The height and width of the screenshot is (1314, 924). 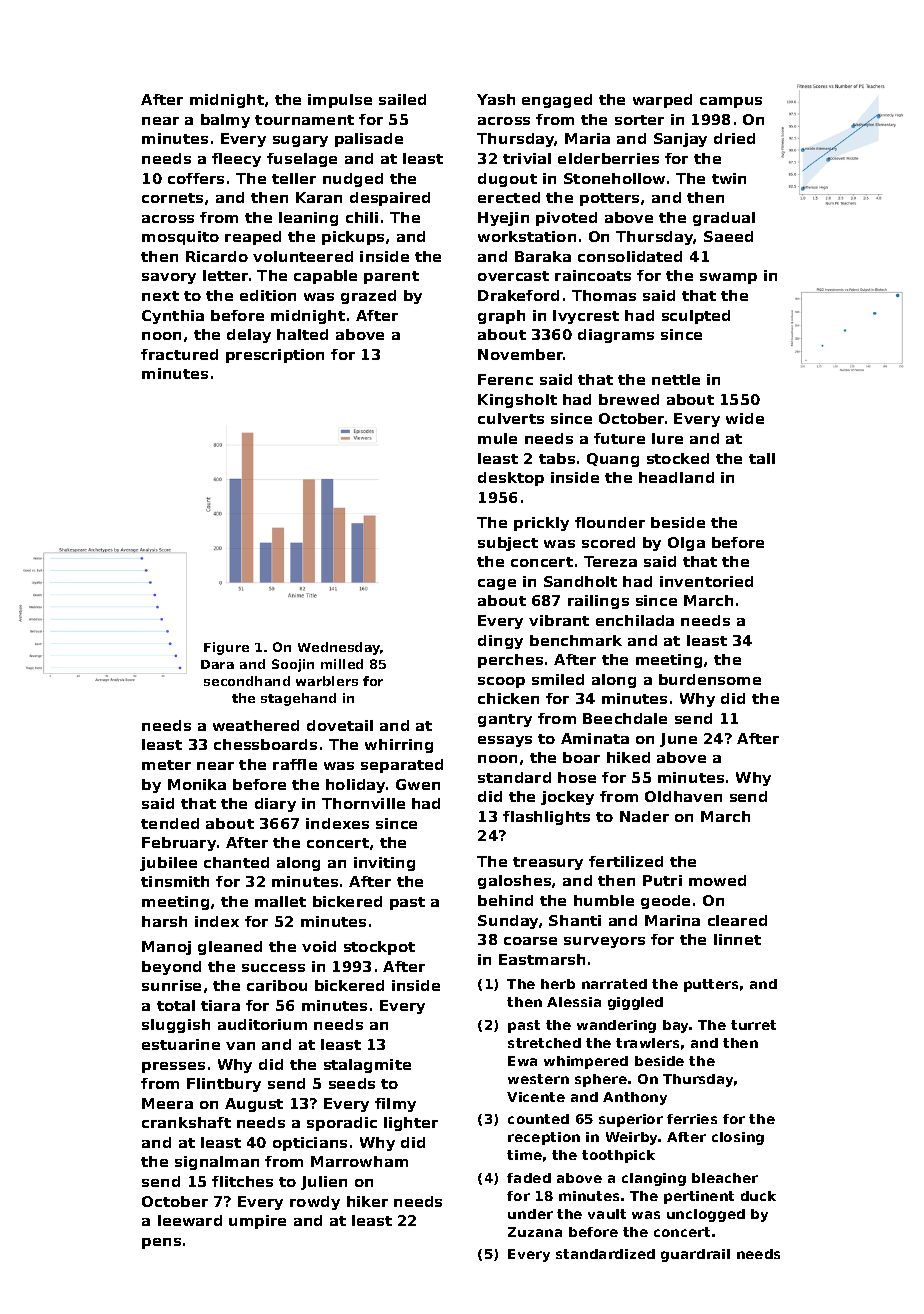 I want to click on raffle, so click(x=295, y=764).
